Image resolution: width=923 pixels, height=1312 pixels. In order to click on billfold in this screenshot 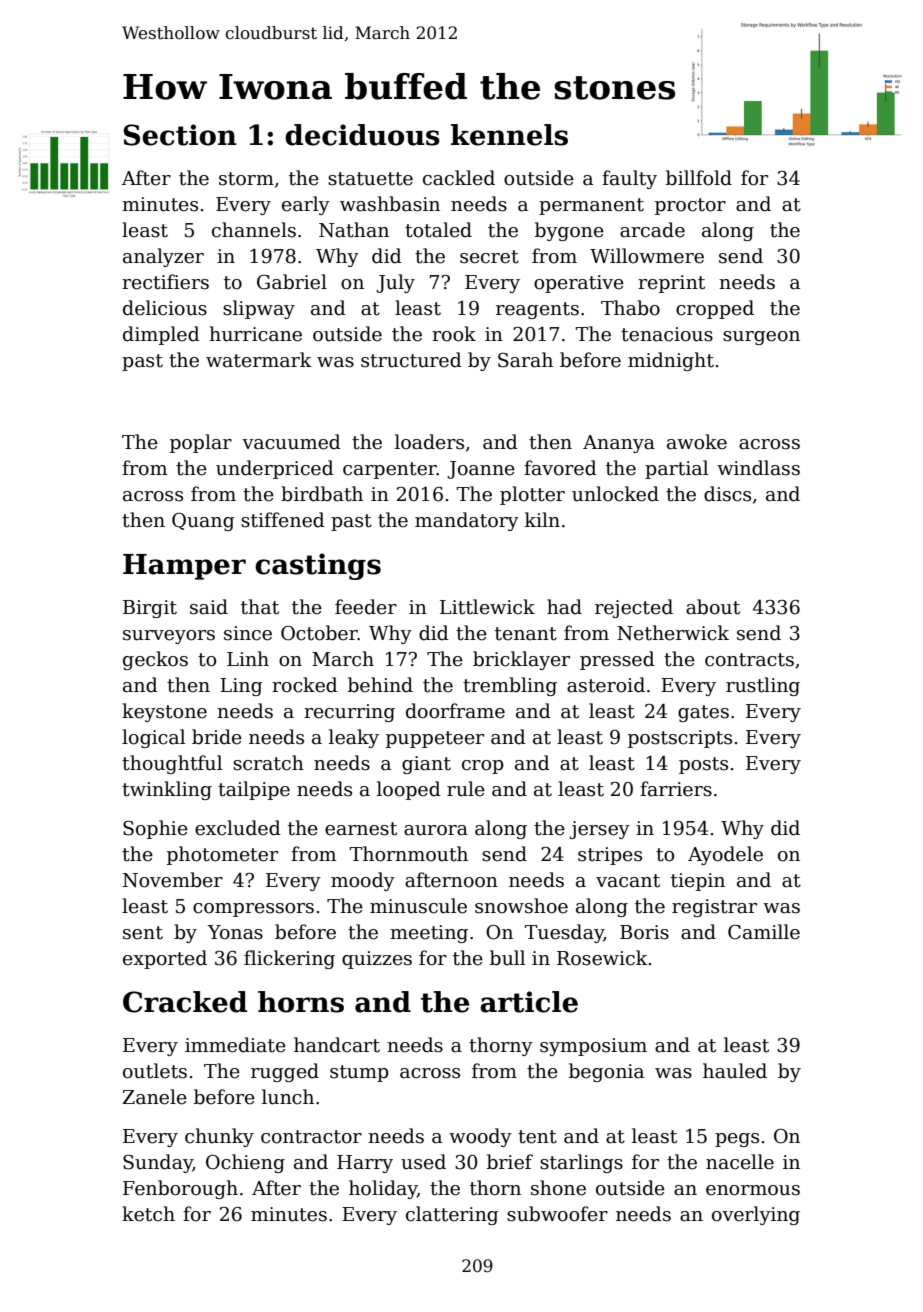, I will do `click(699, 178)`.
